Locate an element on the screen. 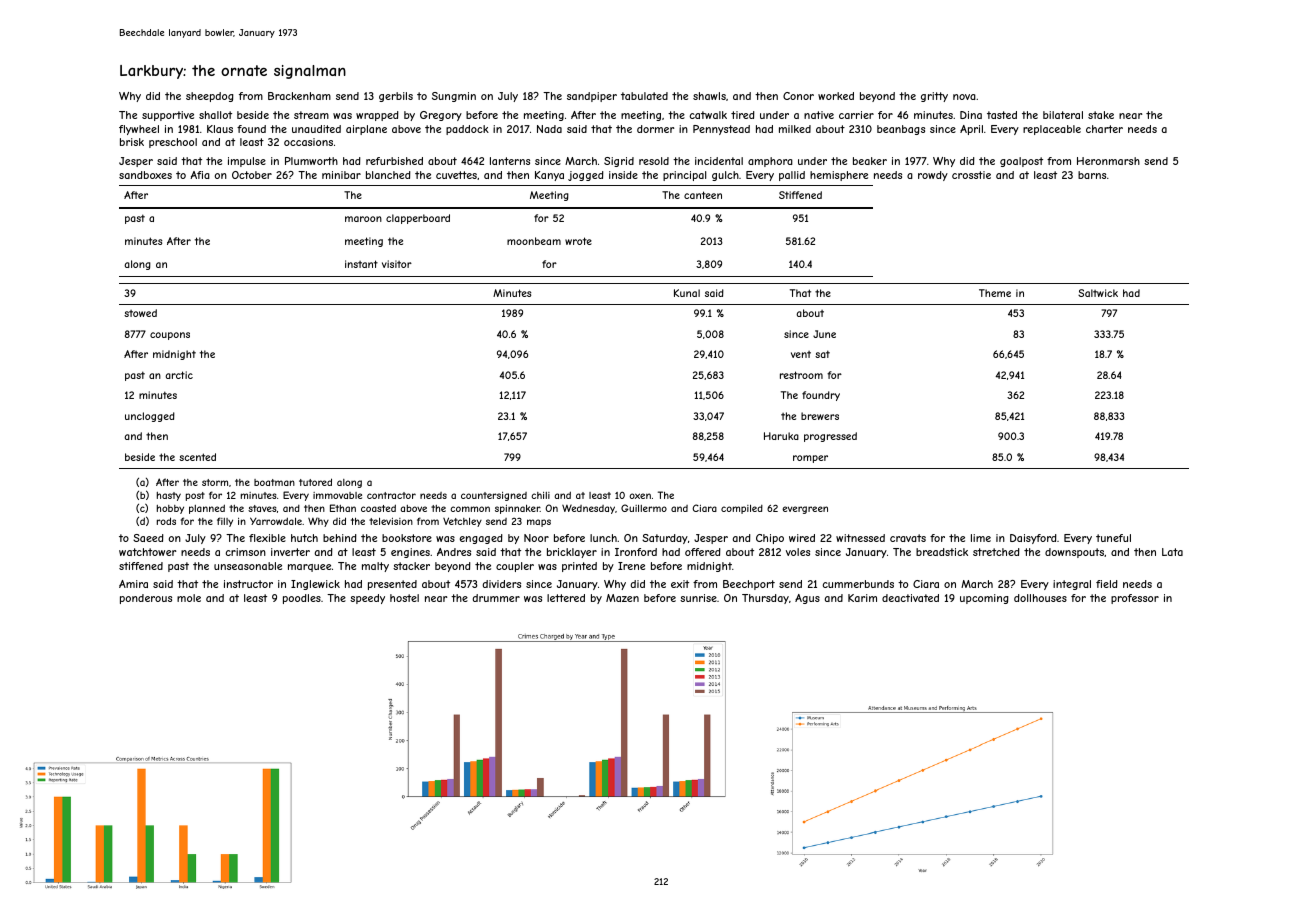 The height and width of the screenshot is (924, 1308). Kunal is located at coordinates (687, 293).
